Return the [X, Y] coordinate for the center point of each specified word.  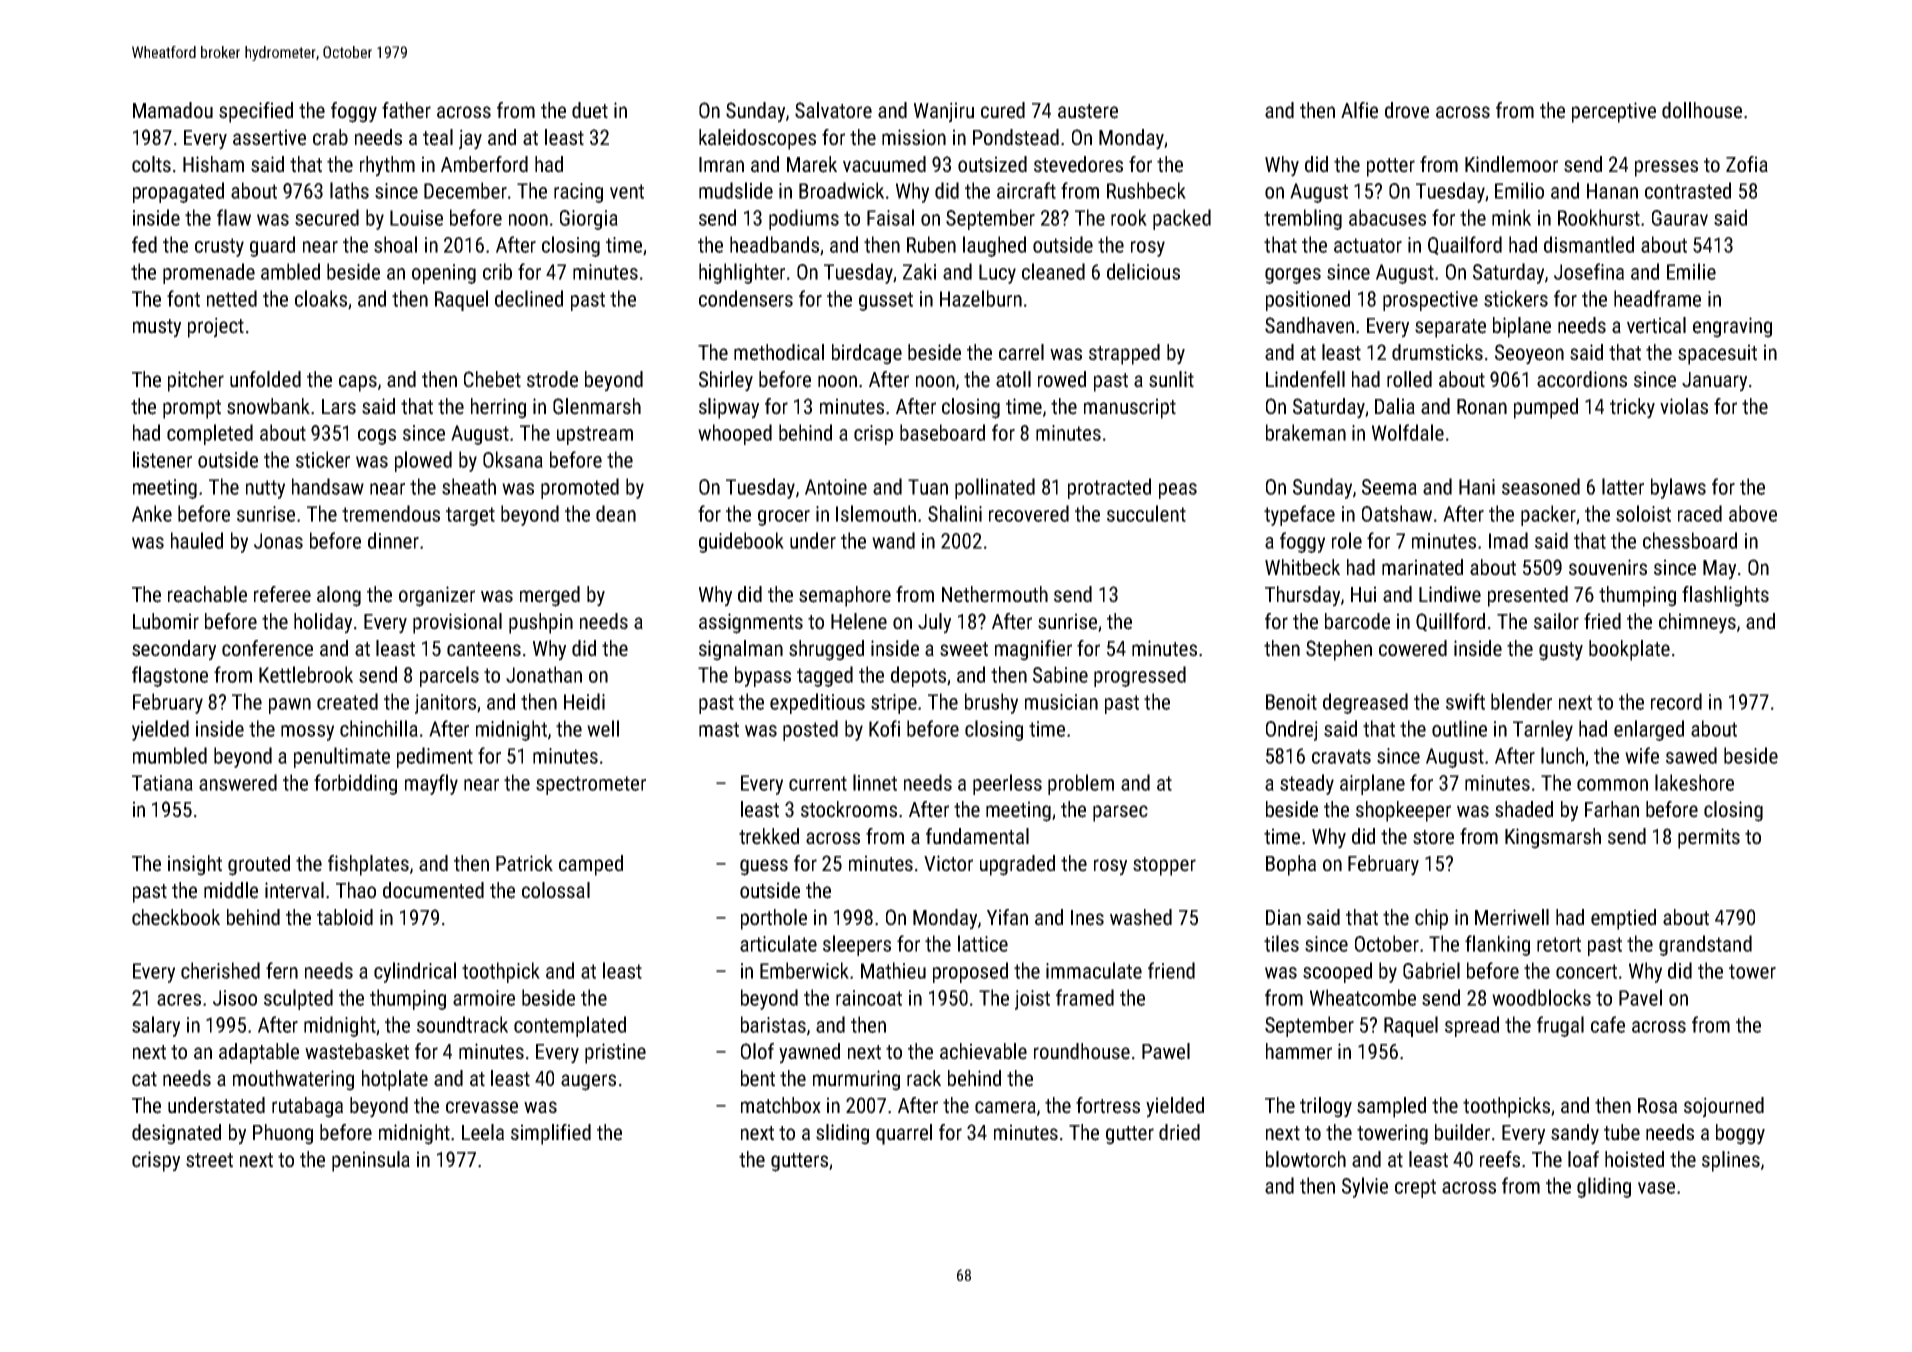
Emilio [1519, 190]
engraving [1732, 327]
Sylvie [1365, 1187]
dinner [393, 540]
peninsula [371, 1161]
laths [349, 190]
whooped [735, 434]
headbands [774, 244]
